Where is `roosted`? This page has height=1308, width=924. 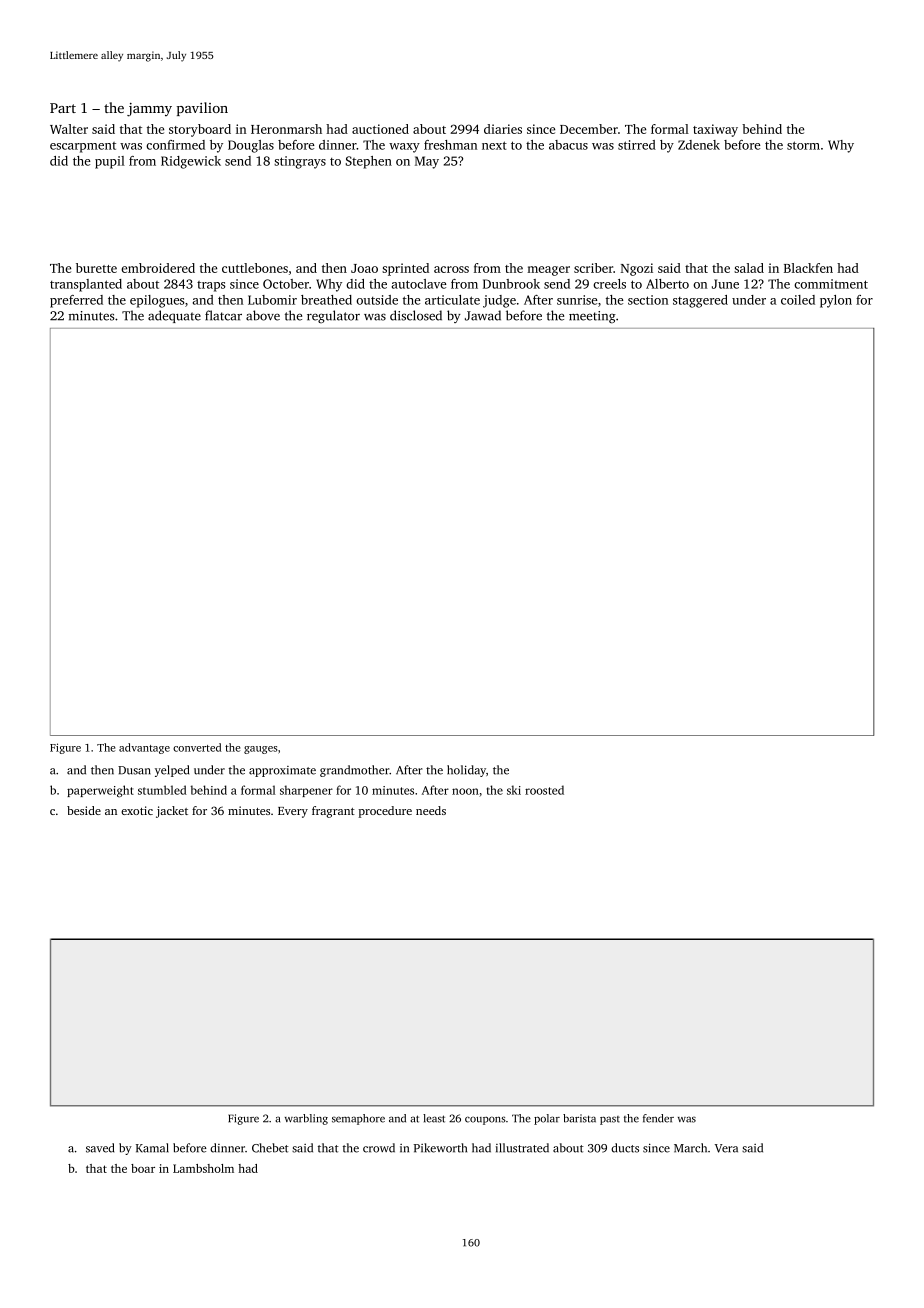
roosted is located at coordinates (544, 790).
